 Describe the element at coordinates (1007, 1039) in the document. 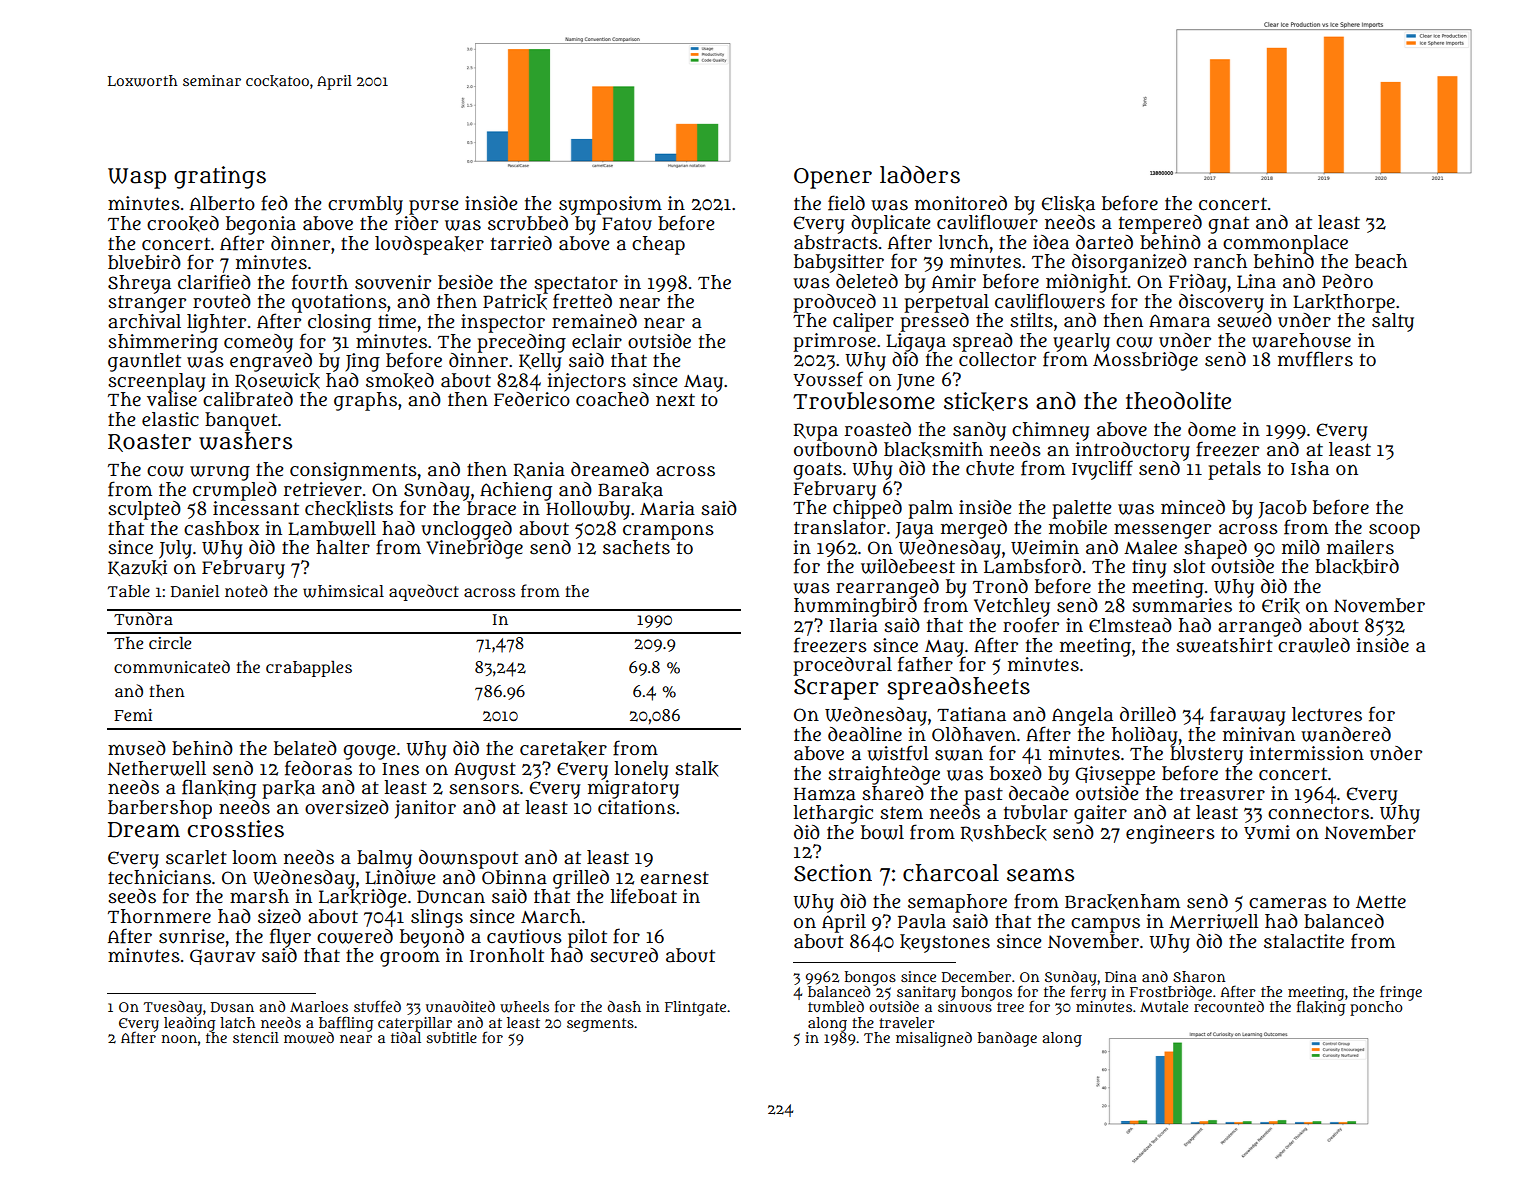

I see `bandage` at that location.
